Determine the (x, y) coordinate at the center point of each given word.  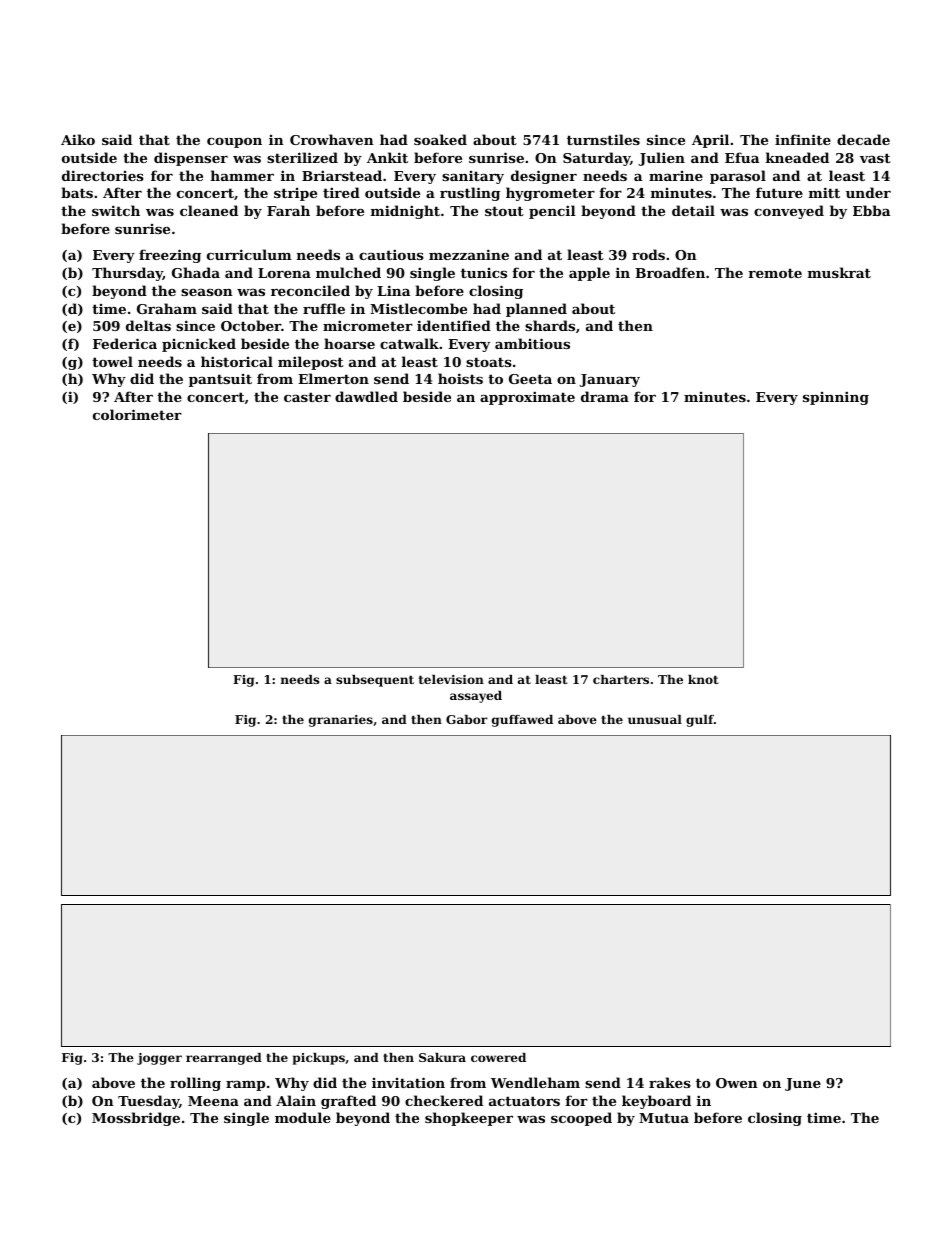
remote (775, 273)
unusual (655, 719)
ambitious (532, 343)
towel (112, 361)
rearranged (224, 1059)
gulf (700, 721)
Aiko (78, 139)
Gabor (467, 719)
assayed (476, 697)
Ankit (387, 157)
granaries (341, 721)
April (710, 141)
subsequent (375, 681)
